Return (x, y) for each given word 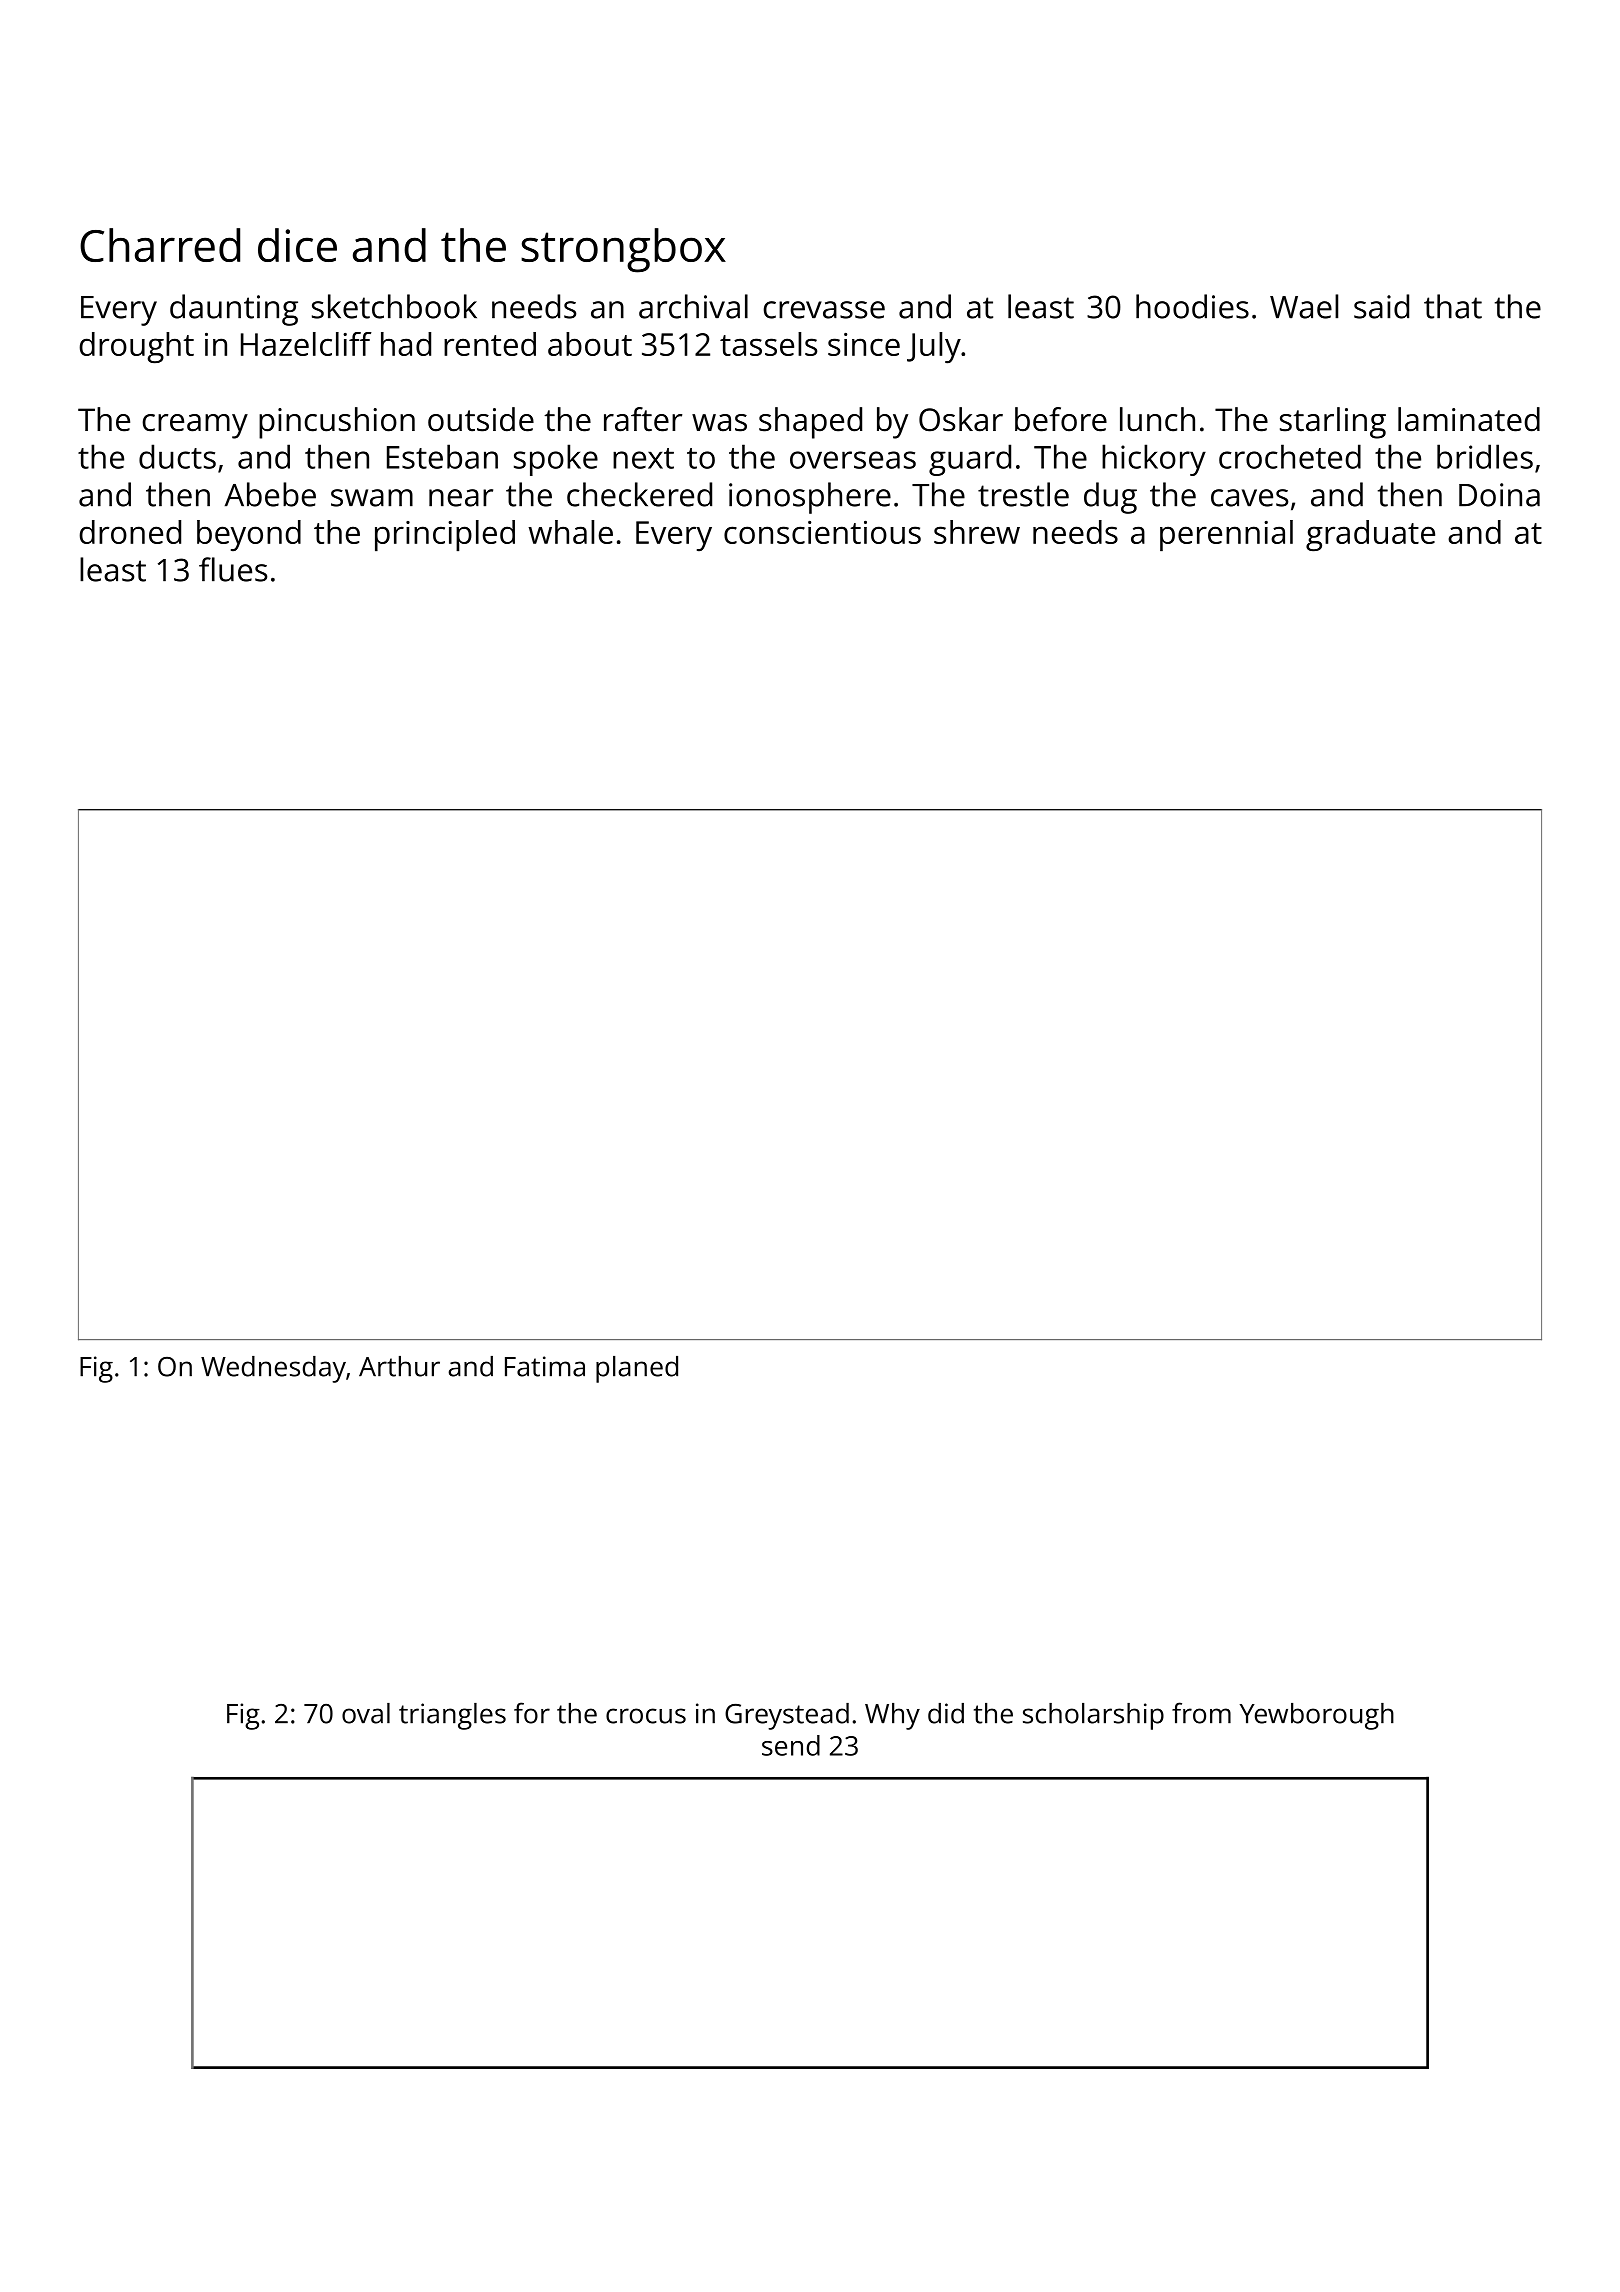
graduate (1370, 536)
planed (637, 1369)
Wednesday (273, 1369)
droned (130, 532)
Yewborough (1317, 1716)
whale (571, 532)
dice (297, 245)
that (1453, 306)
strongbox (623, 250)
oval (366, 1713)
